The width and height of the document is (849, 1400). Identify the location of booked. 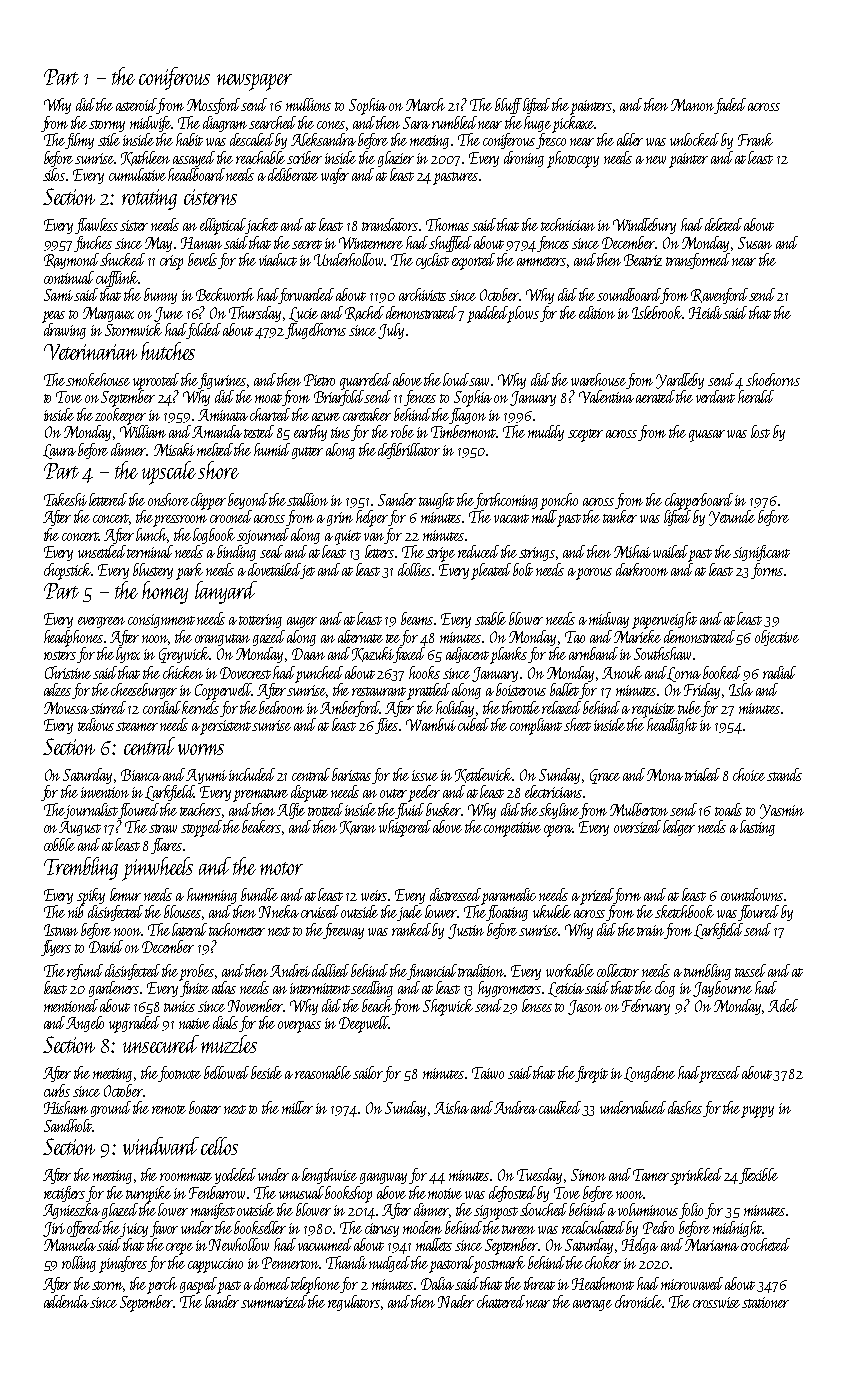
(722, 672).
